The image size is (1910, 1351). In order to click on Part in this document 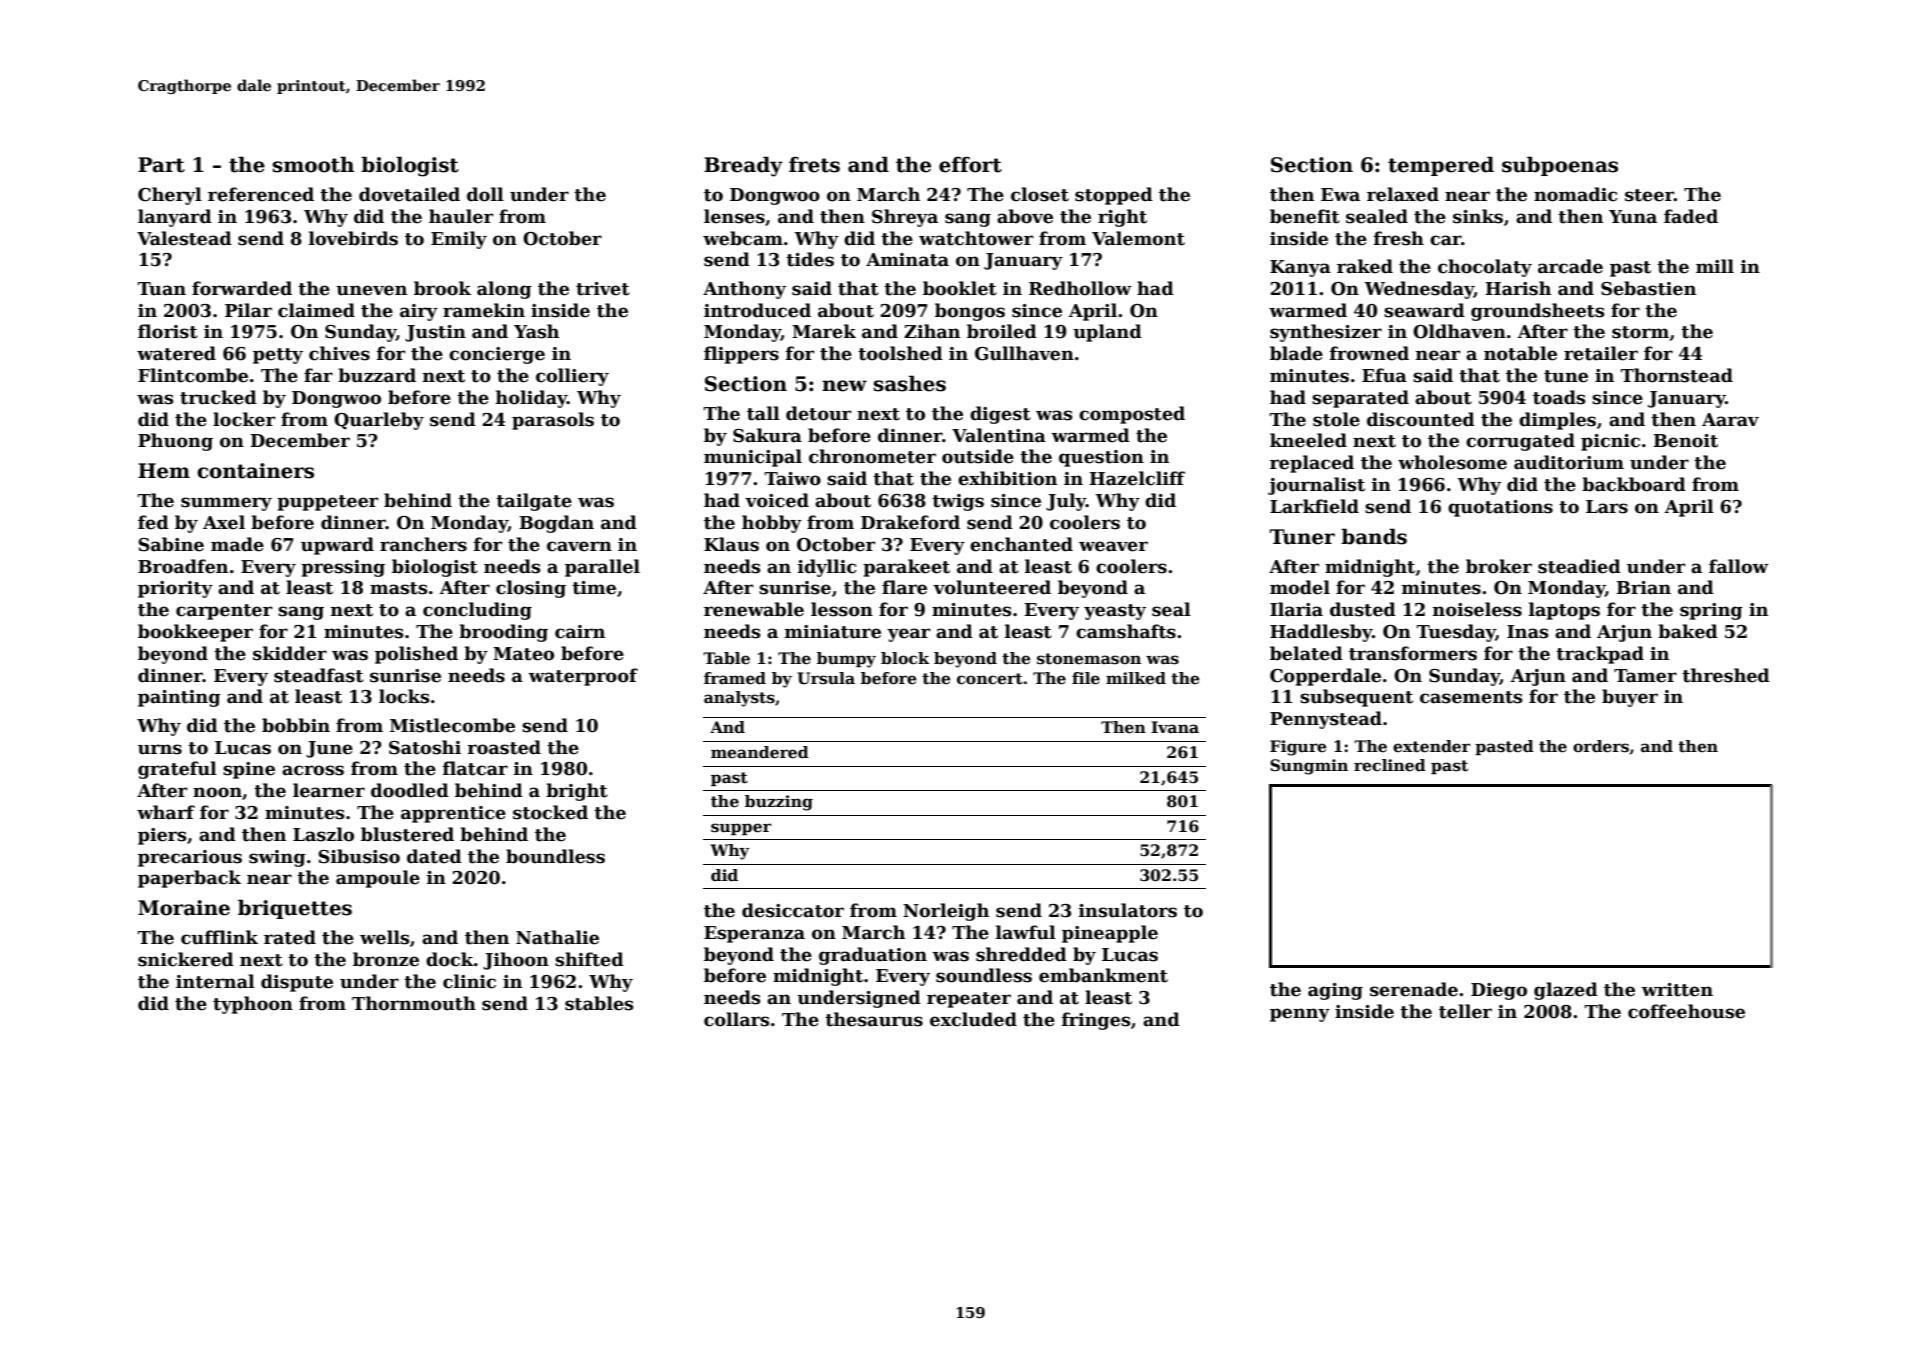, I will do `click(161, 165)`.
